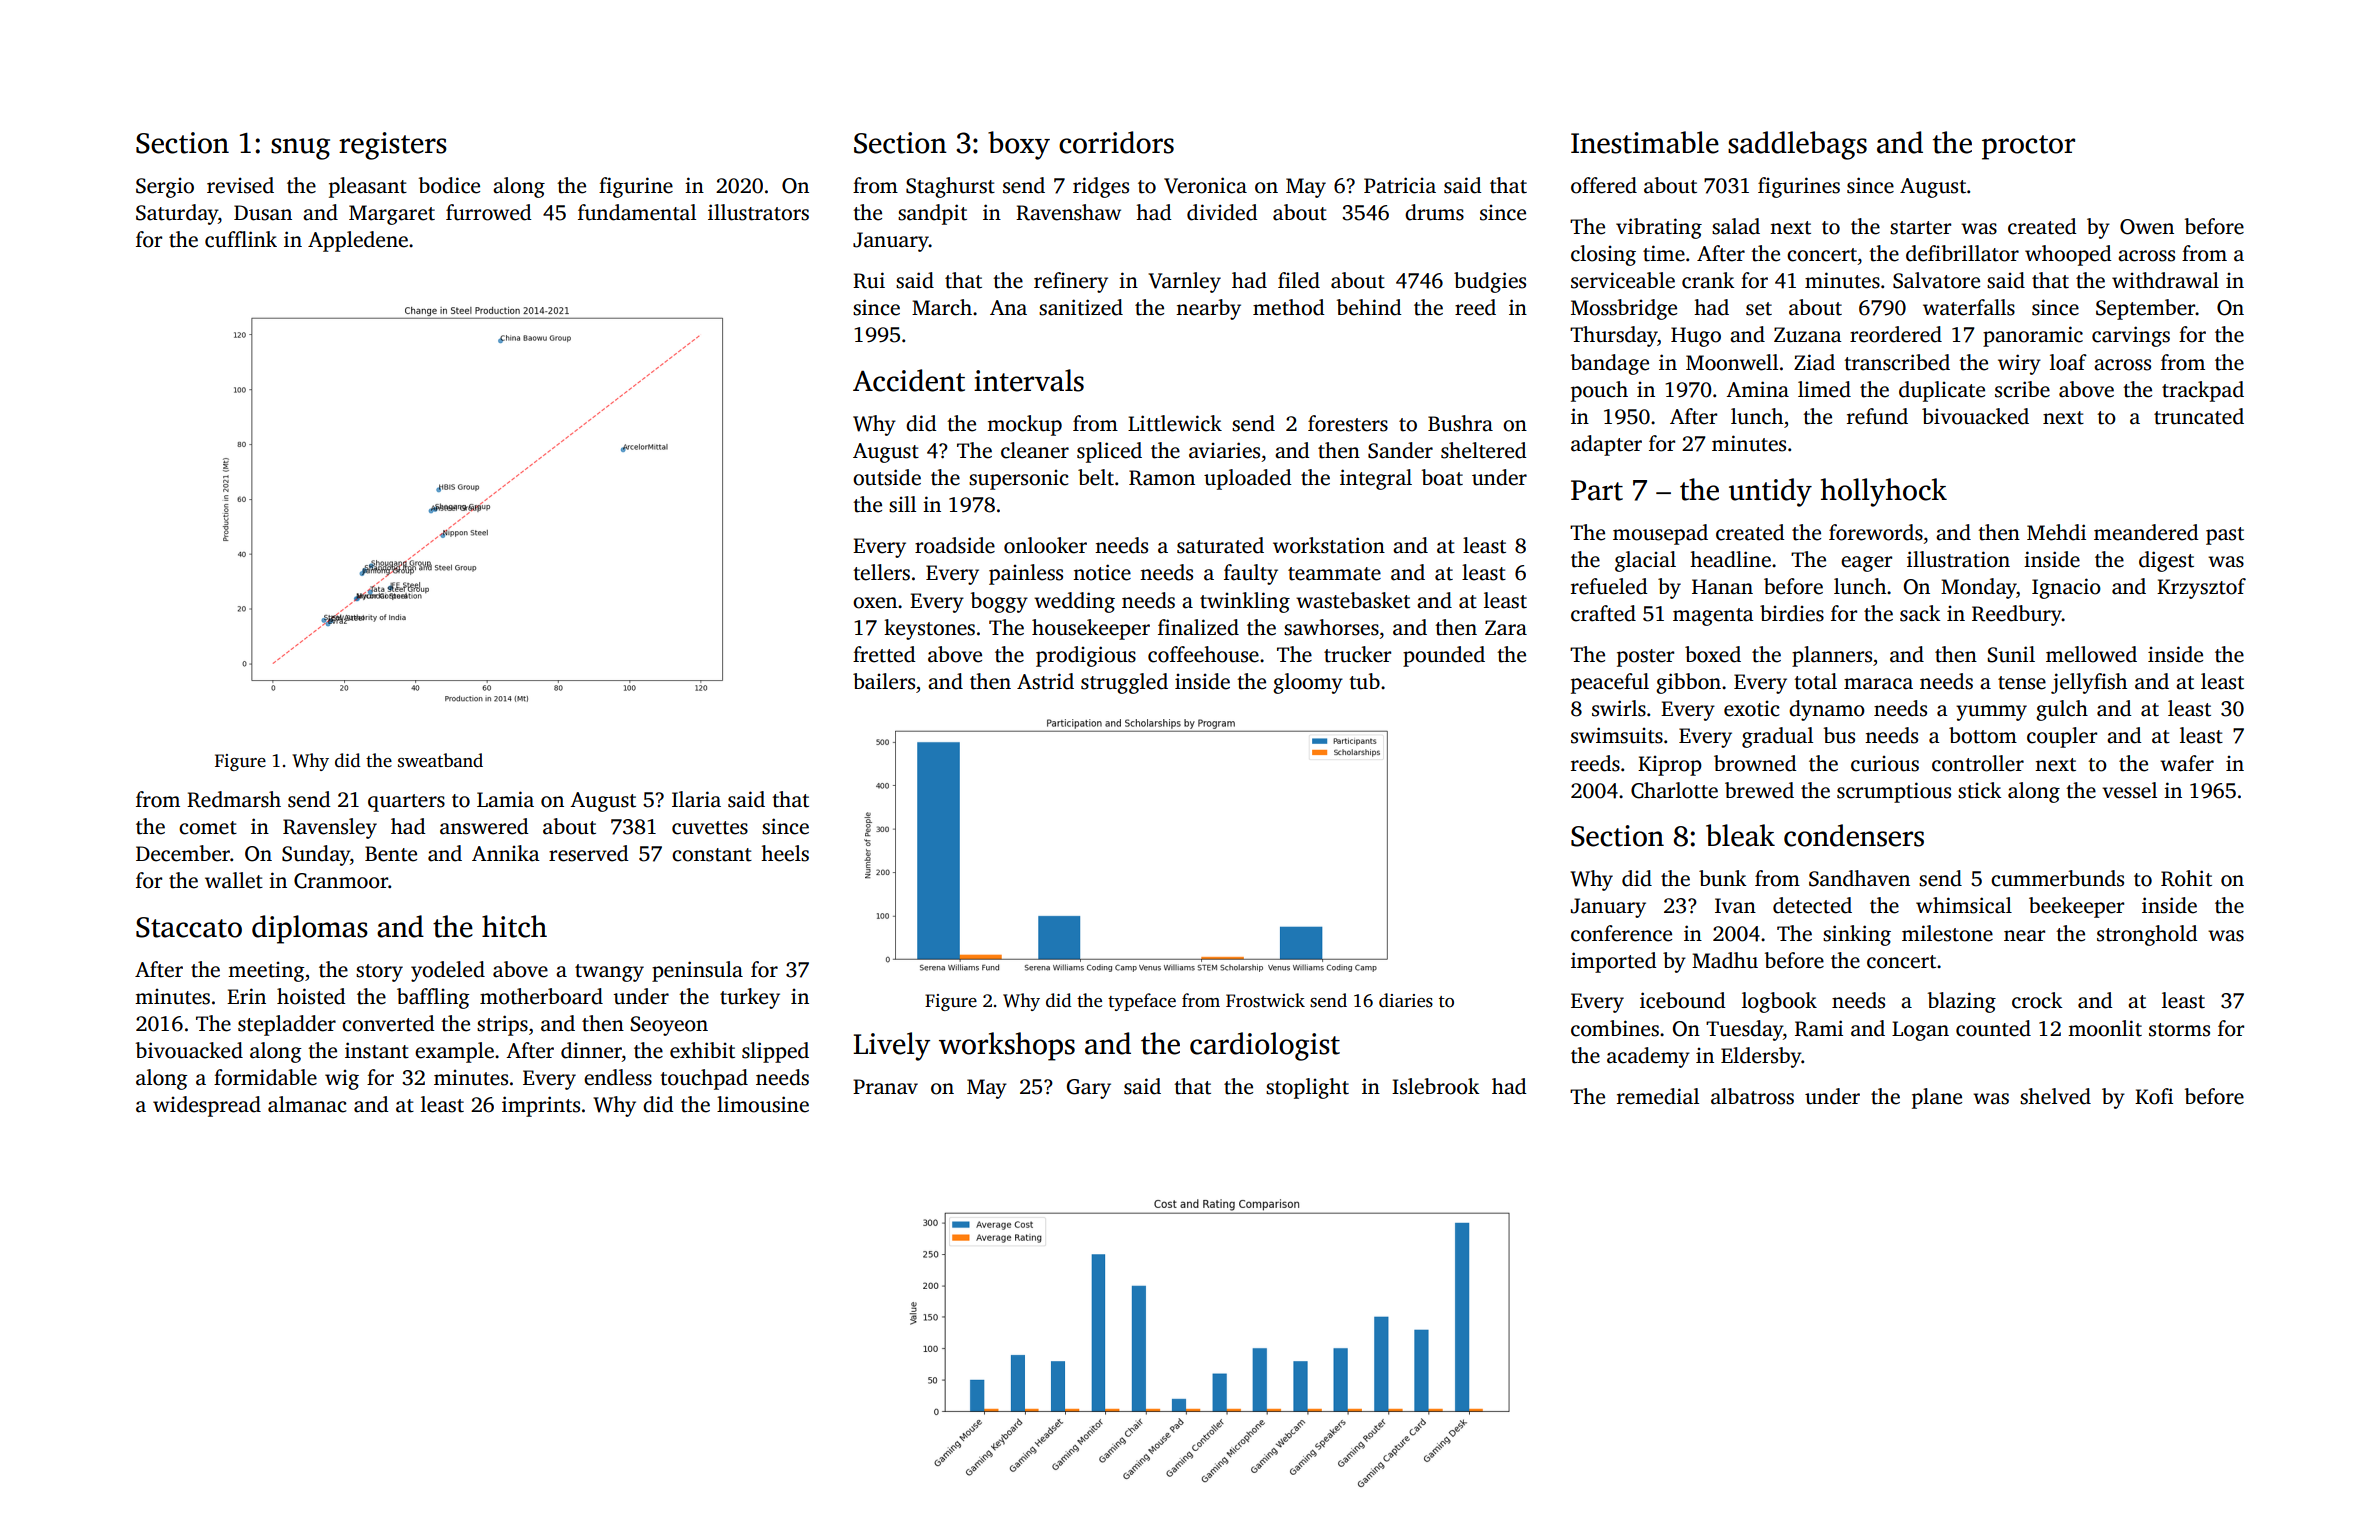  I want to click on notice, so click(1102, 572).
